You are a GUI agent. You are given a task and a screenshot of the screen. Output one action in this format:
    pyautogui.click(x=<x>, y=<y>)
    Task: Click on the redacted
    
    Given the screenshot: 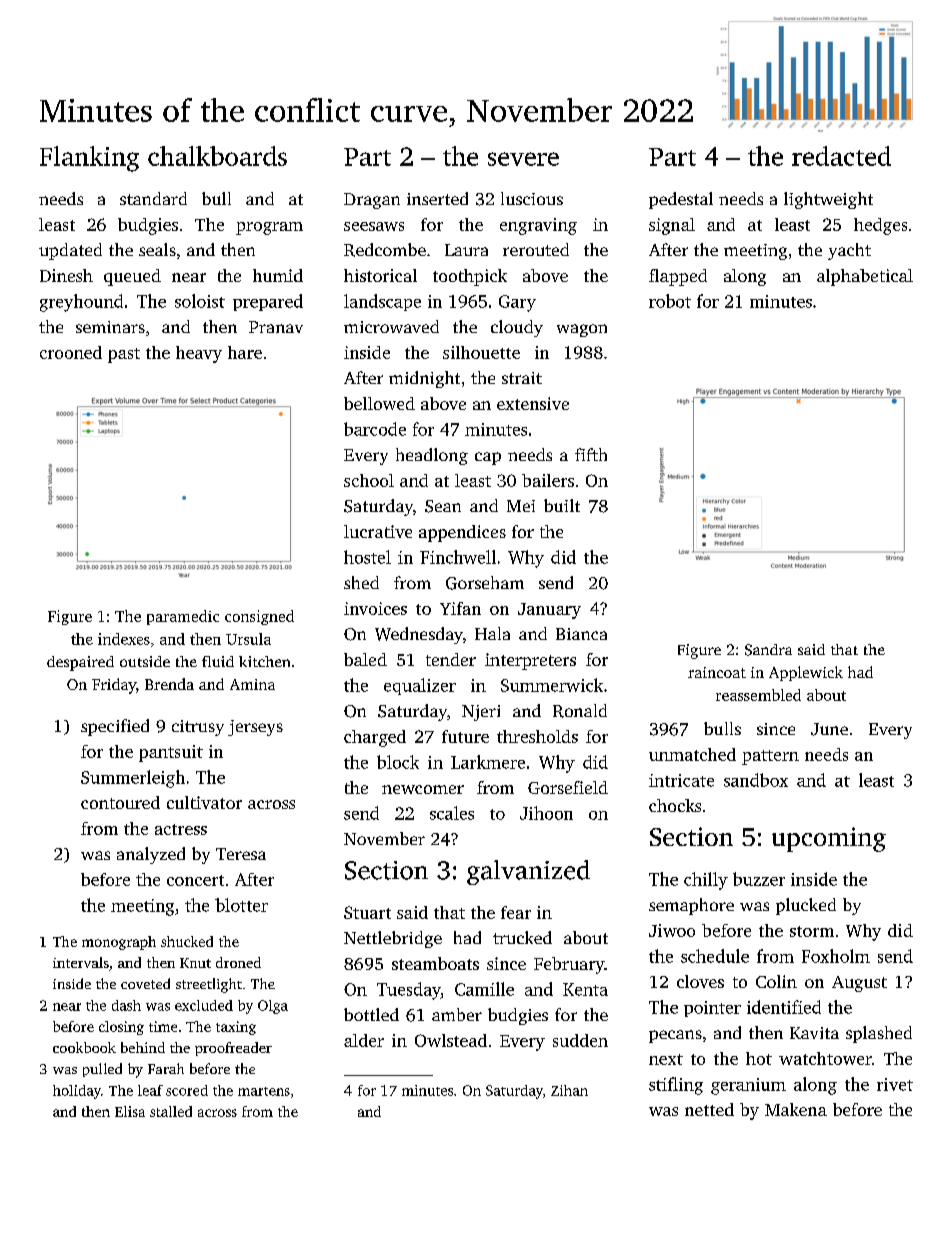 What is the action you would take?
    pyautogui.click(x=841, y=156)
